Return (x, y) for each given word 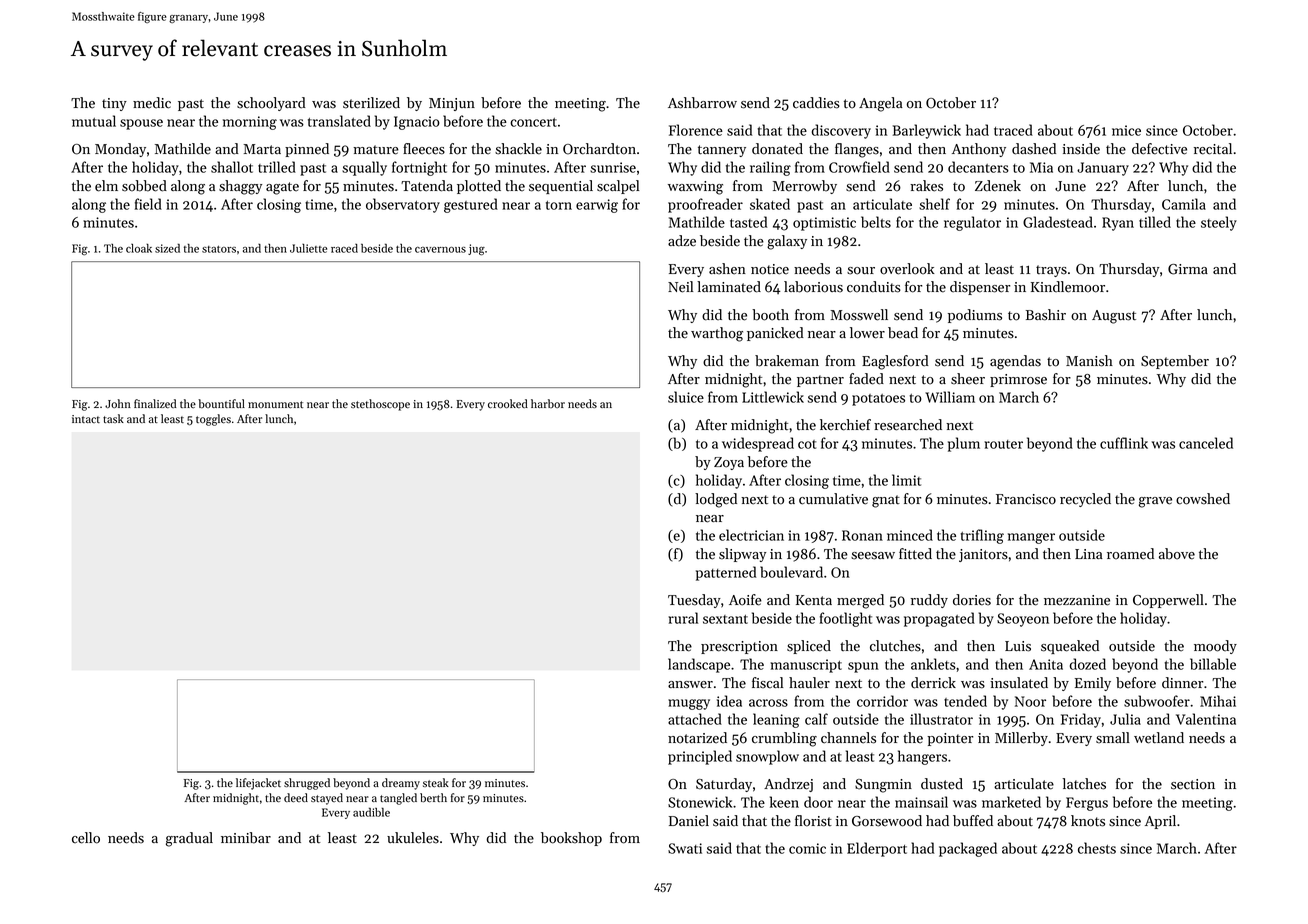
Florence (696, 130)
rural (683, 618)
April (1160, 822)
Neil (680, 287)
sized (167, 248)
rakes (926, 186)
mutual (94, 121)
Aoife (745, 600)
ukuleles (413, 838)
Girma (1188, 269)
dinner (1182, 683)
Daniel (689, 821)
